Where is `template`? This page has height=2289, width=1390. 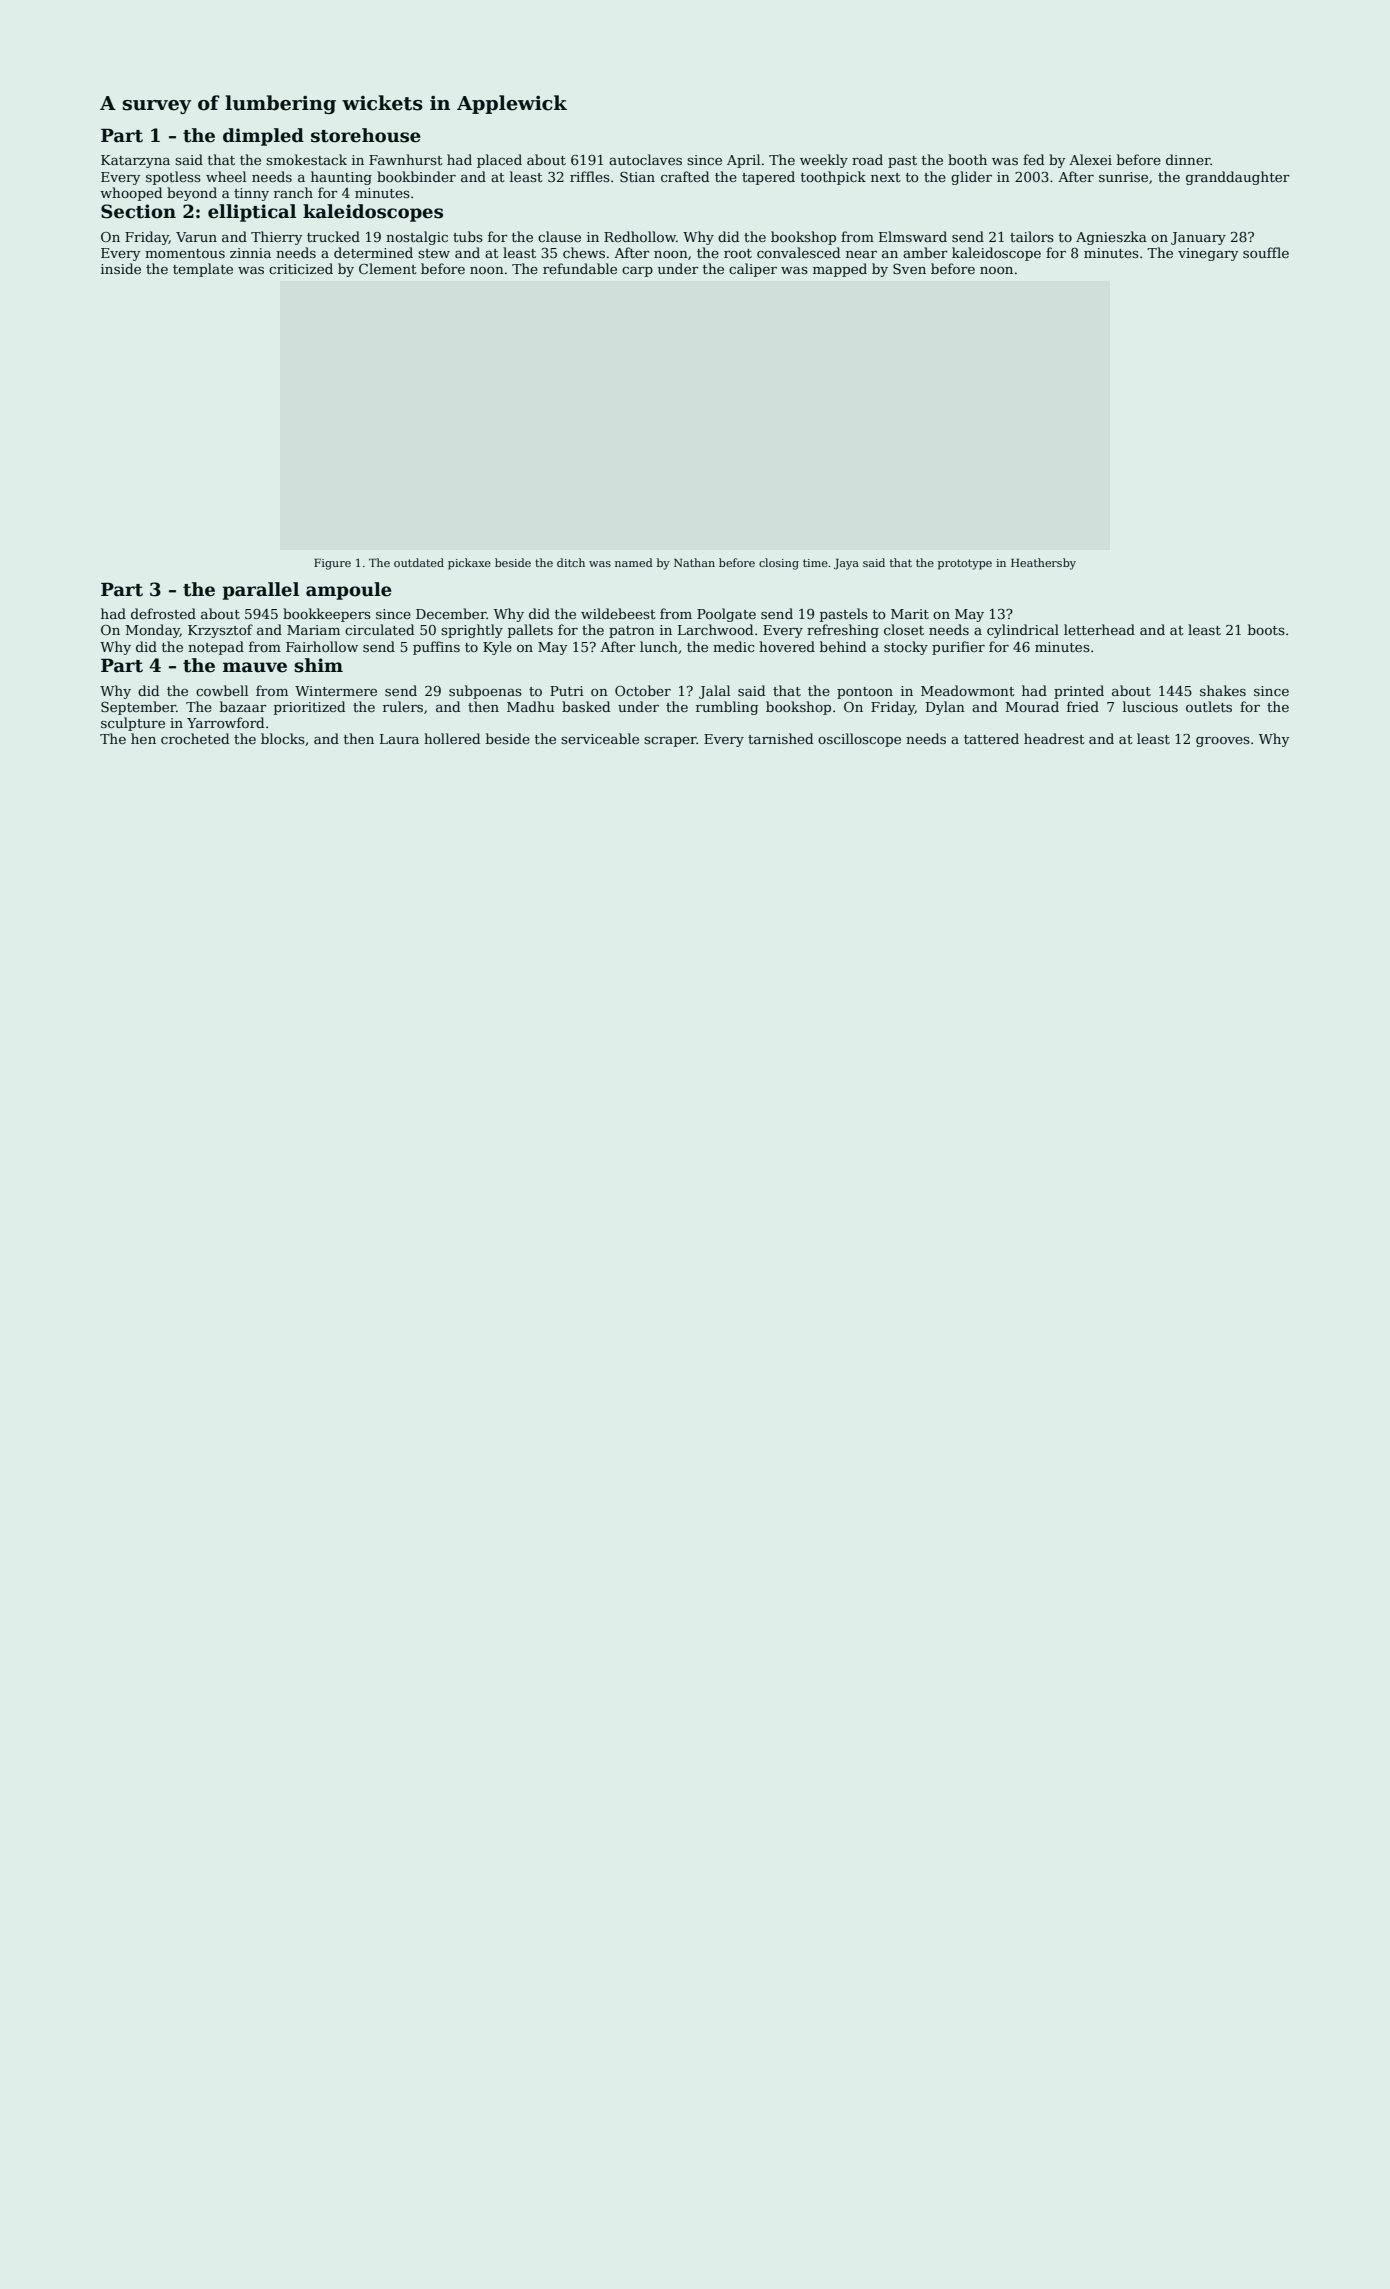
template is located at coordinates (203, 270).
